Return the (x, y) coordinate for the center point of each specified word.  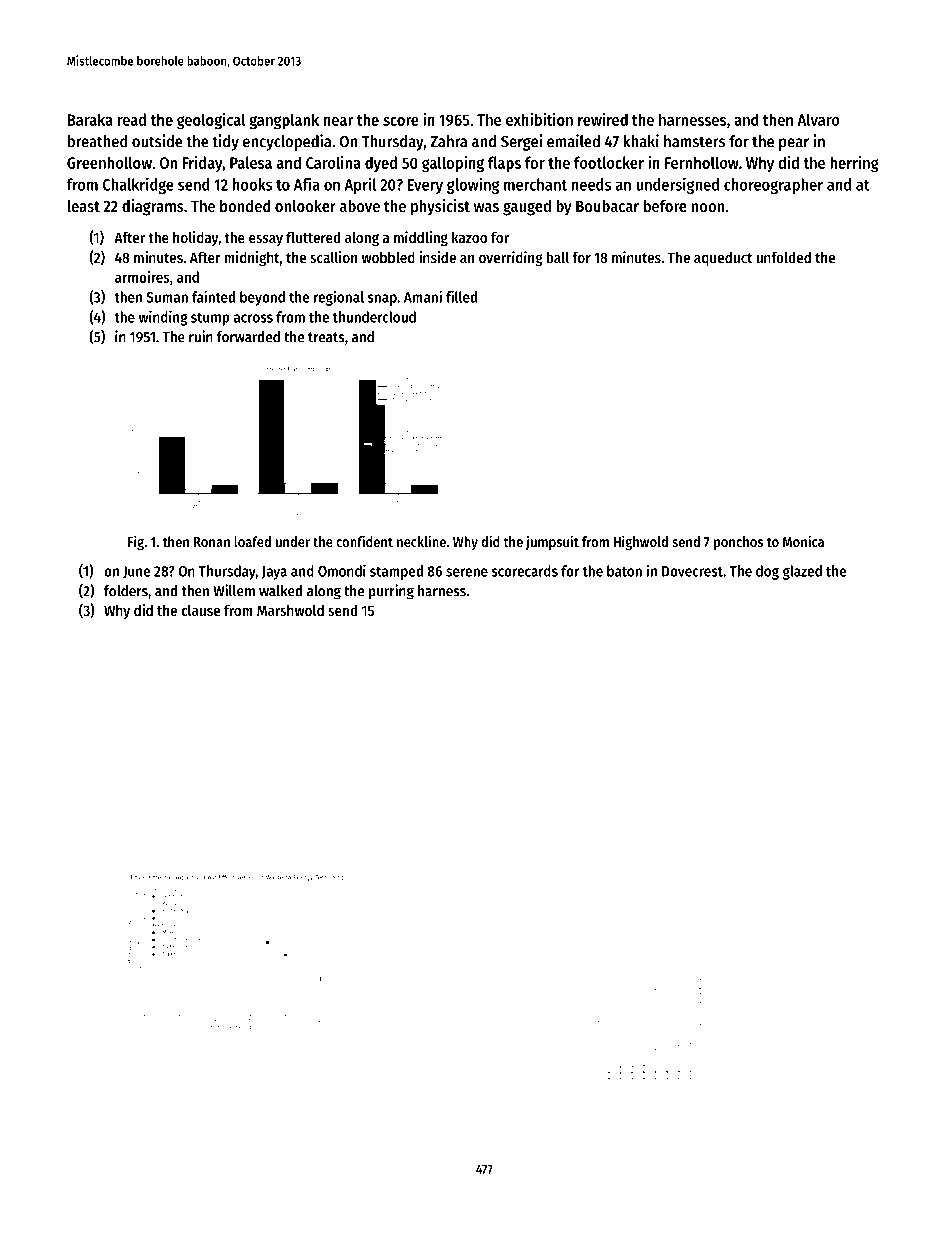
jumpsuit (552, 542)
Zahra (448, 141)
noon (708, 207)
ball (557, 257)
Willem (234, 590)
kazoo (469, 237)
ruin (201, 336)
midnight (252, 258)
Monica (803, 541)
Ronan (212, 542)
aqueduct (723, 258)
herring (854, 164)
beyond (262, 298)
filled (461, 297)
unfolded (783, 257)
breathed (98, 141)
